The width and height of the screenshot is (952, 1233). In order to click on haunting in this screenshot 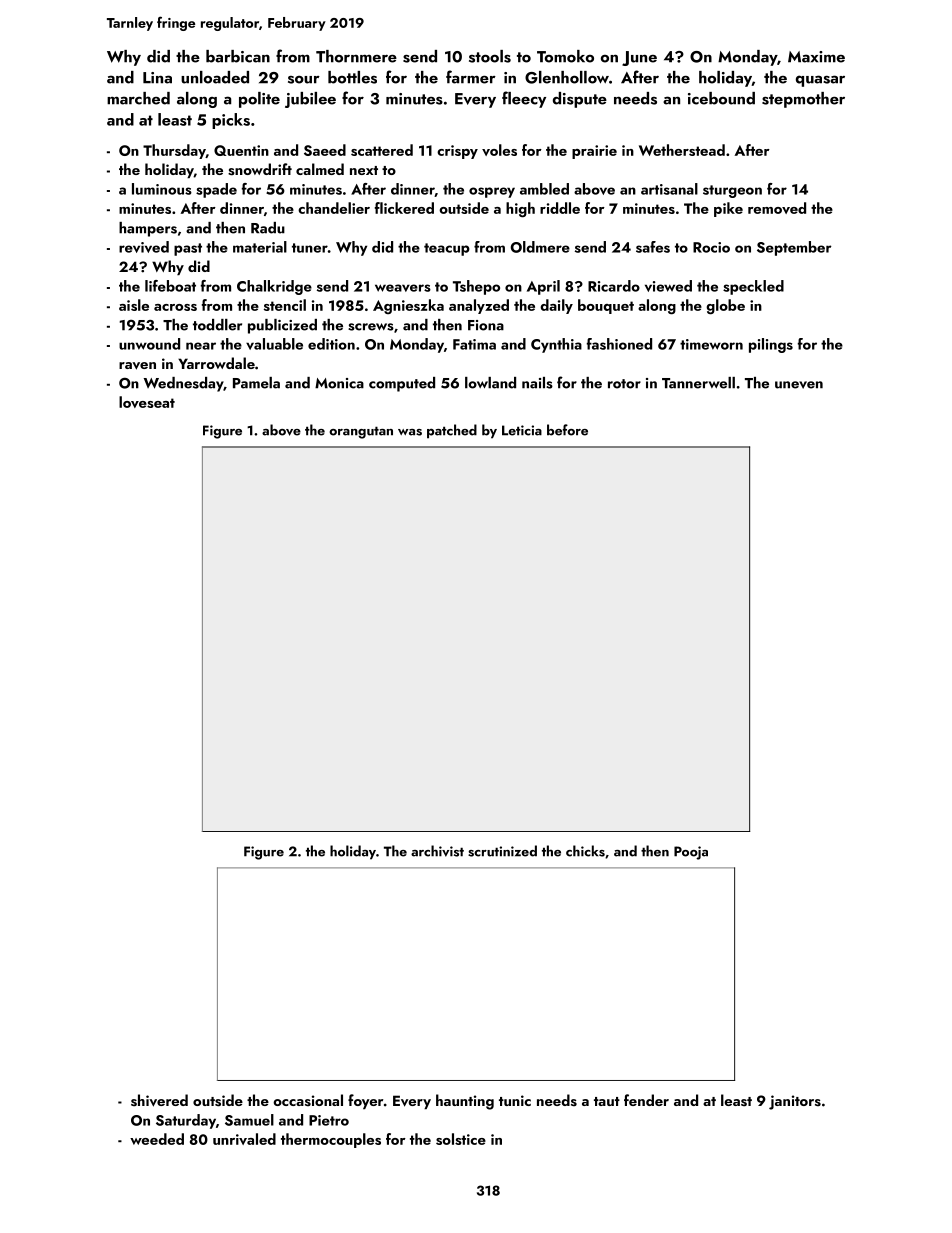, I will do `click(465, 1102)`.
